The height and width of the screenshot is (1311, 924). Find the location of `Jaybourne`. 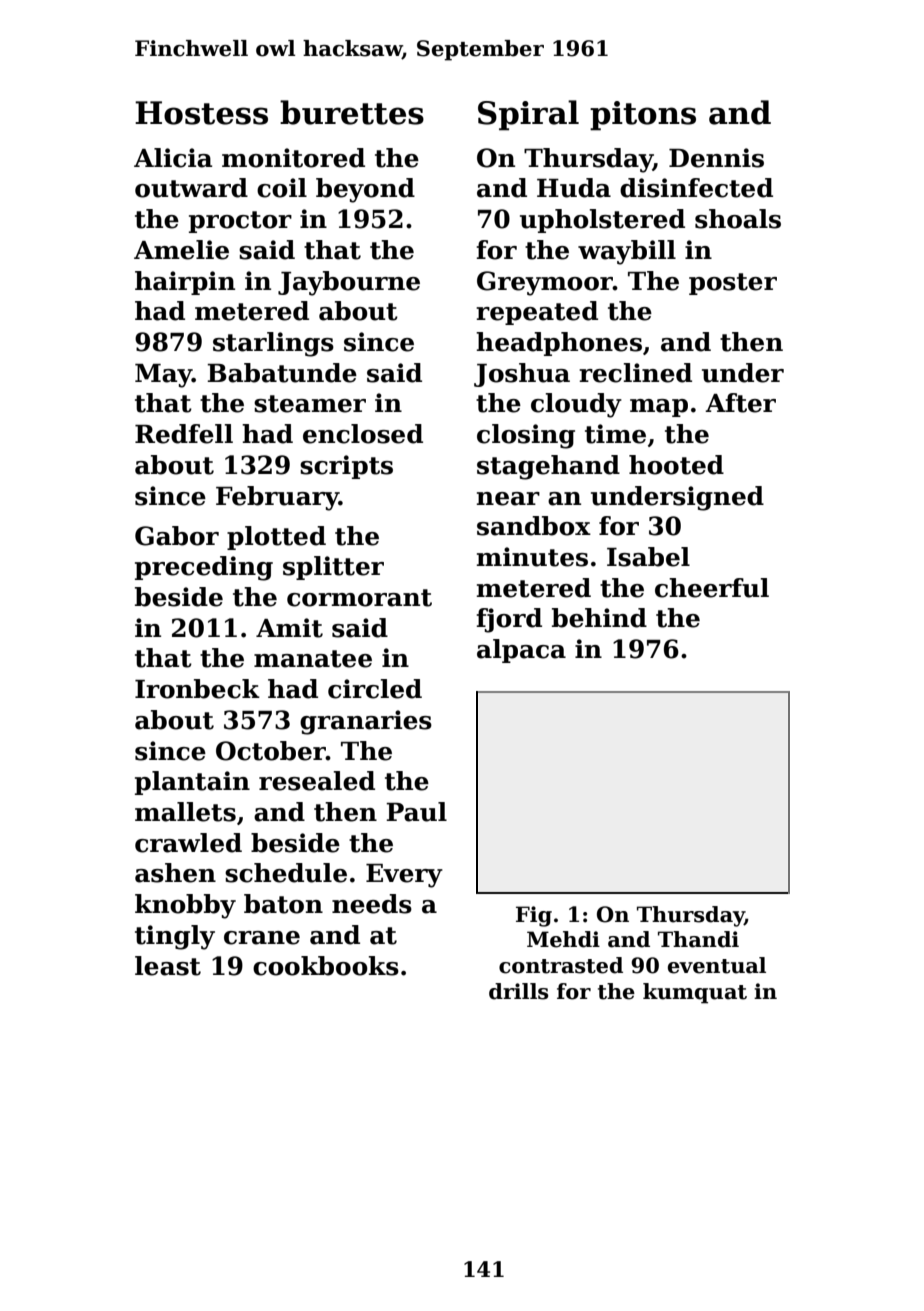

Jaybourne is located at coordinates (349, 283).
